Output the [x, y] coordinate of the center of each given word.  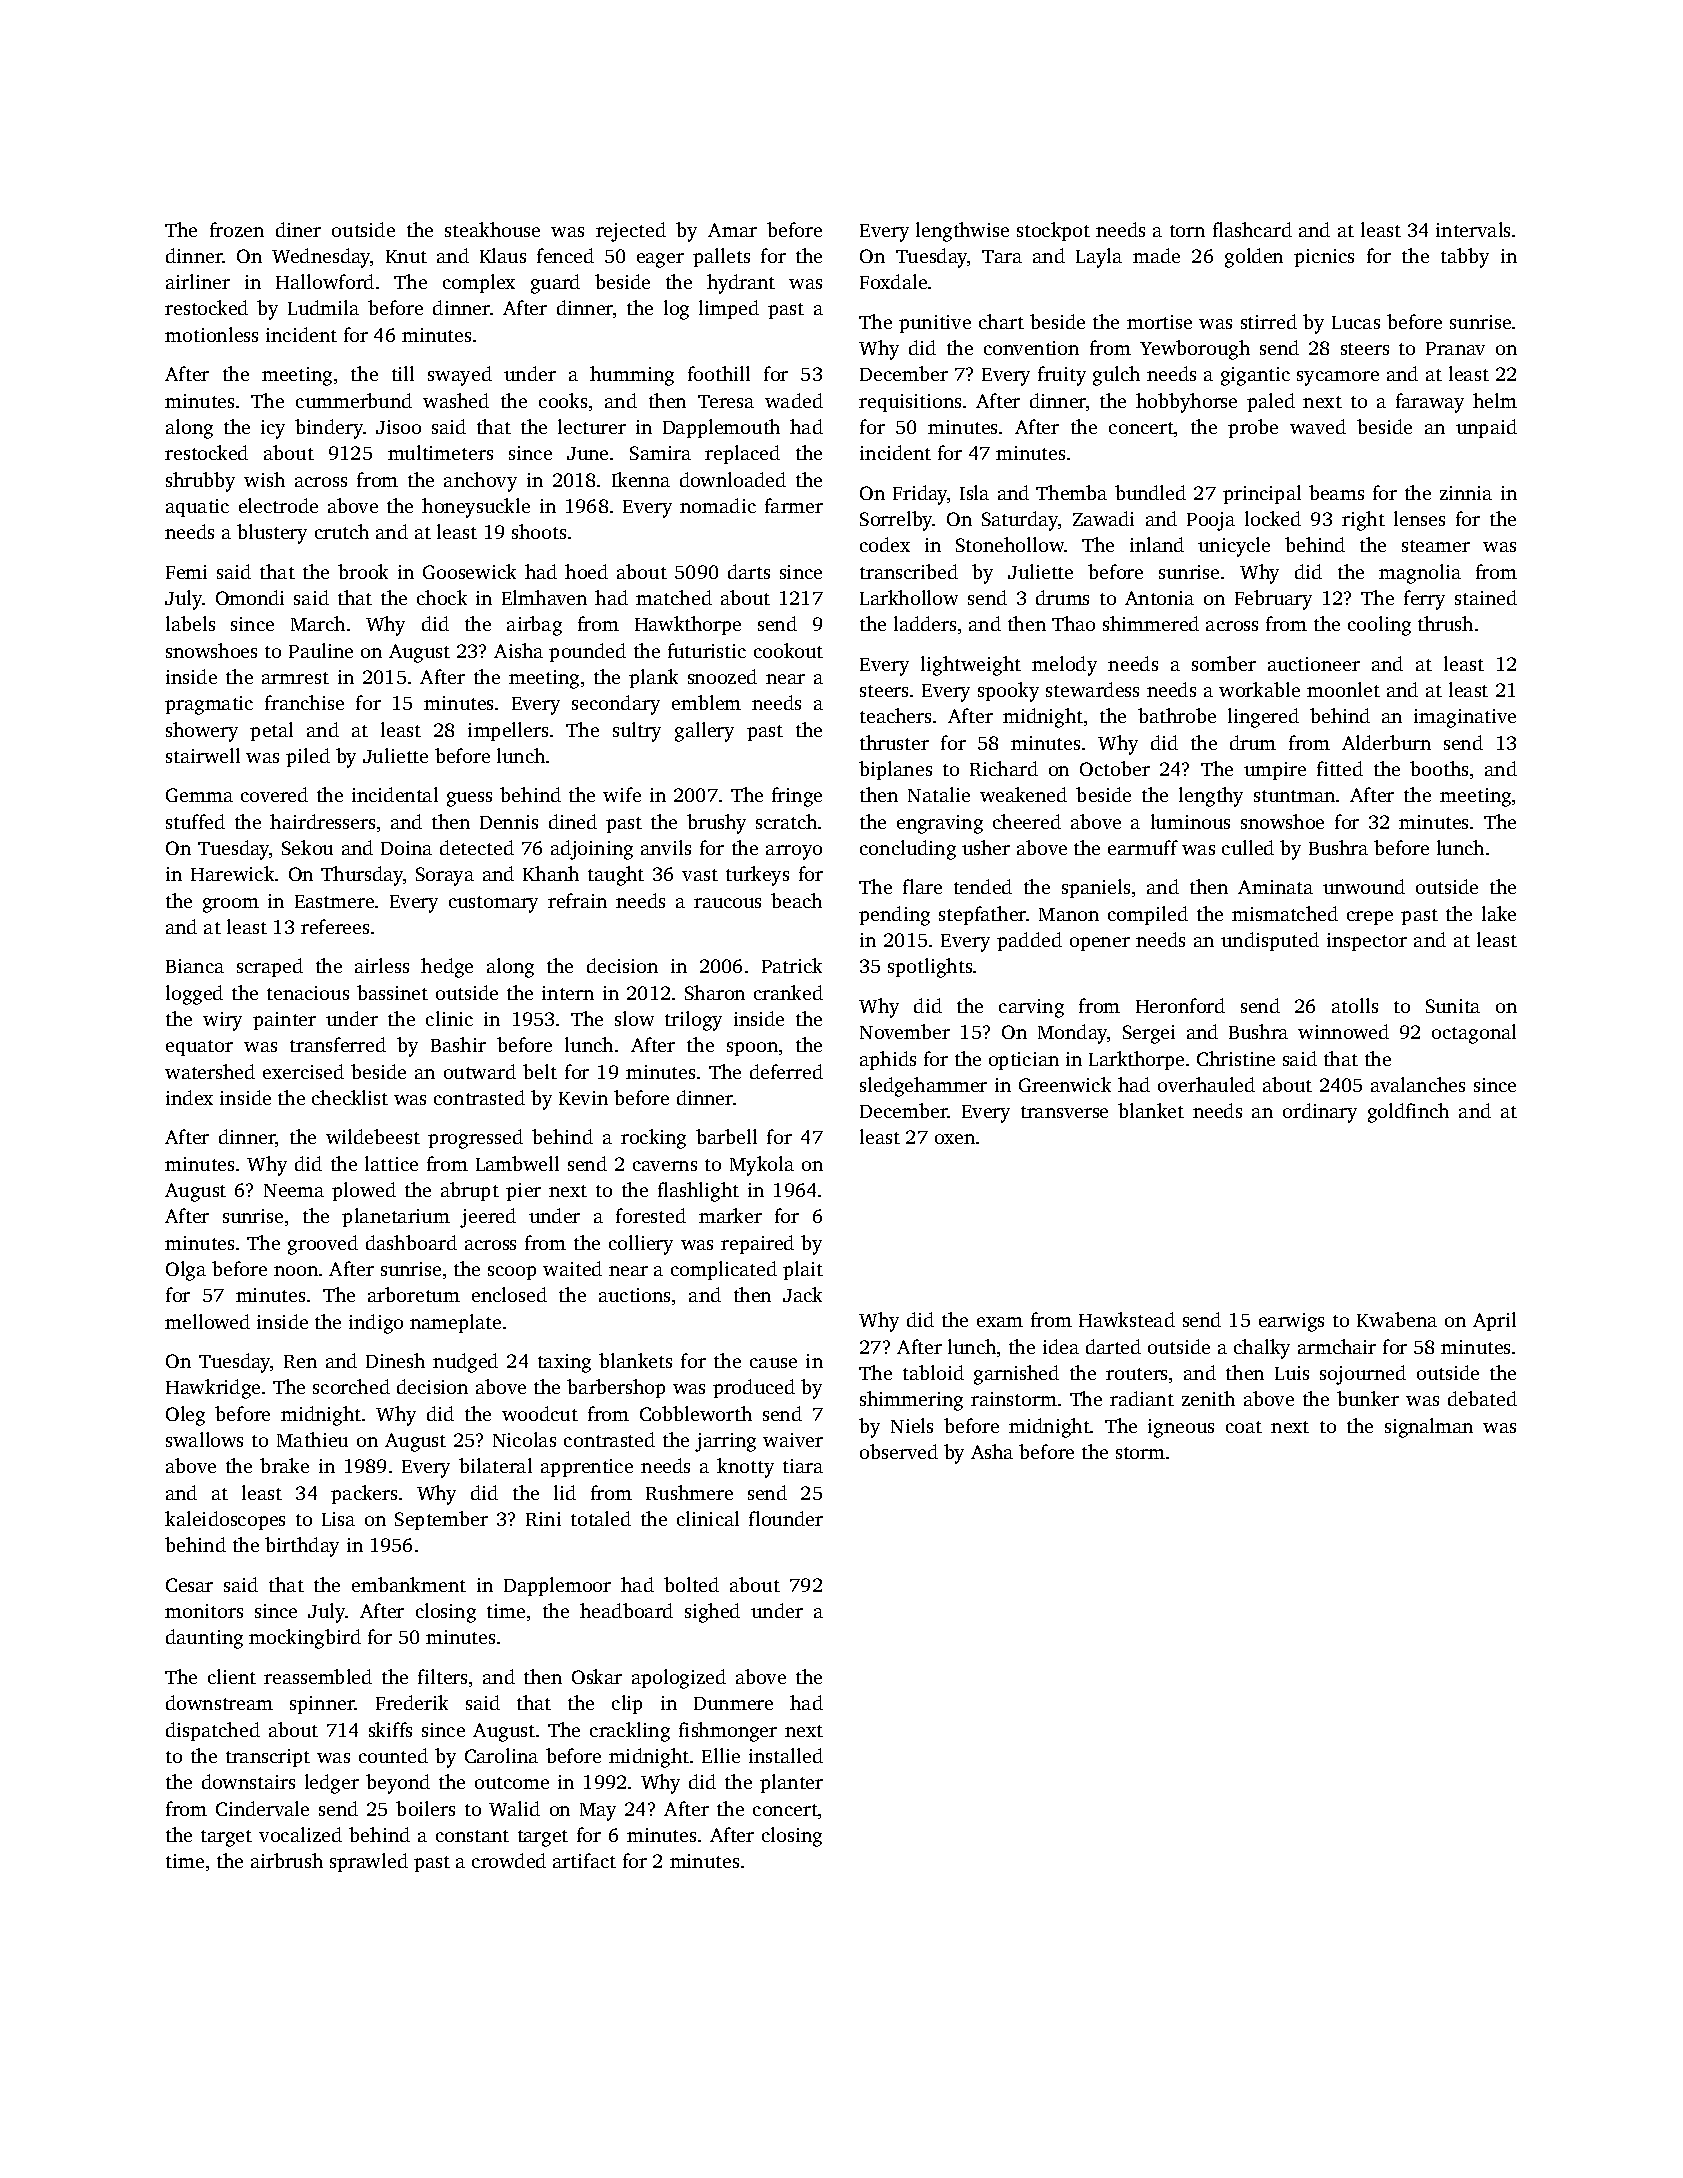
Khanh [551, 873]
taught [616, 876]
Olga [186, 1271]
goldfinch [1408, 1113]
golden [1254, 258]
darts [749, 571]
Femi [186, 572]
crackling [630, 1732]
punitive [935, 324]
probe [1253, 428]
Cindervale [262, 1808]
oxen [955, 1139]
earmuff [1143, 847]
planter [791, 1783]
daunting [204, 1639]
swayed [460, 376]
